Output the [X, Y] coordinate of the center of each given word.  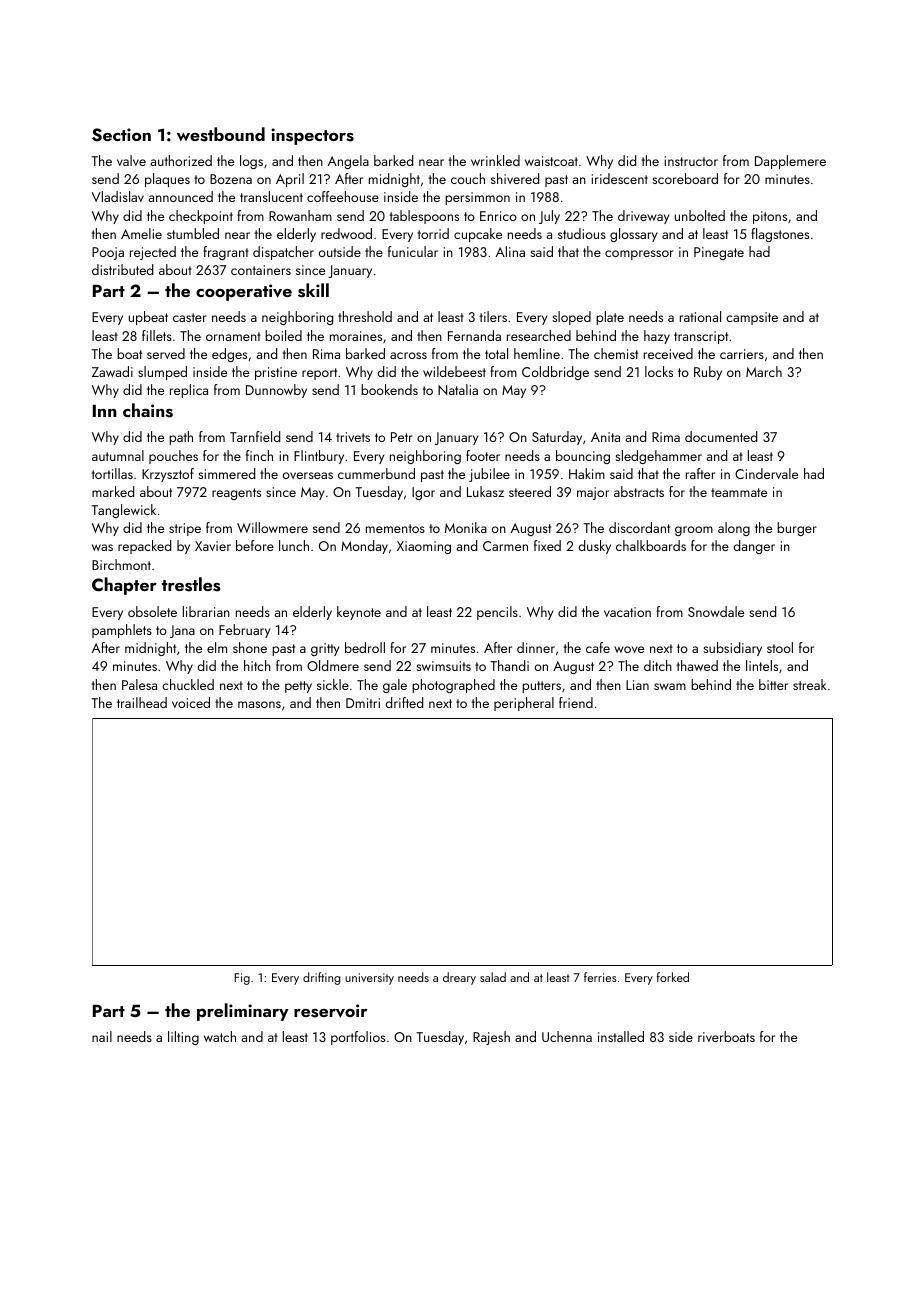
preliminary [243, 1012]
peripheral [524, 704]
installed [621, 1036]
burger [797, 529]
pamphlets [122, 631]
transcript [701, 337]
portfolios [358, 1038]
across [408, 355]
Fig [242, 979]
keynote [359, 613]
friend [576, 702]
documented [721, 436]
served [166, 353]
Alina [510, 251]
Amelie [141, 233]
